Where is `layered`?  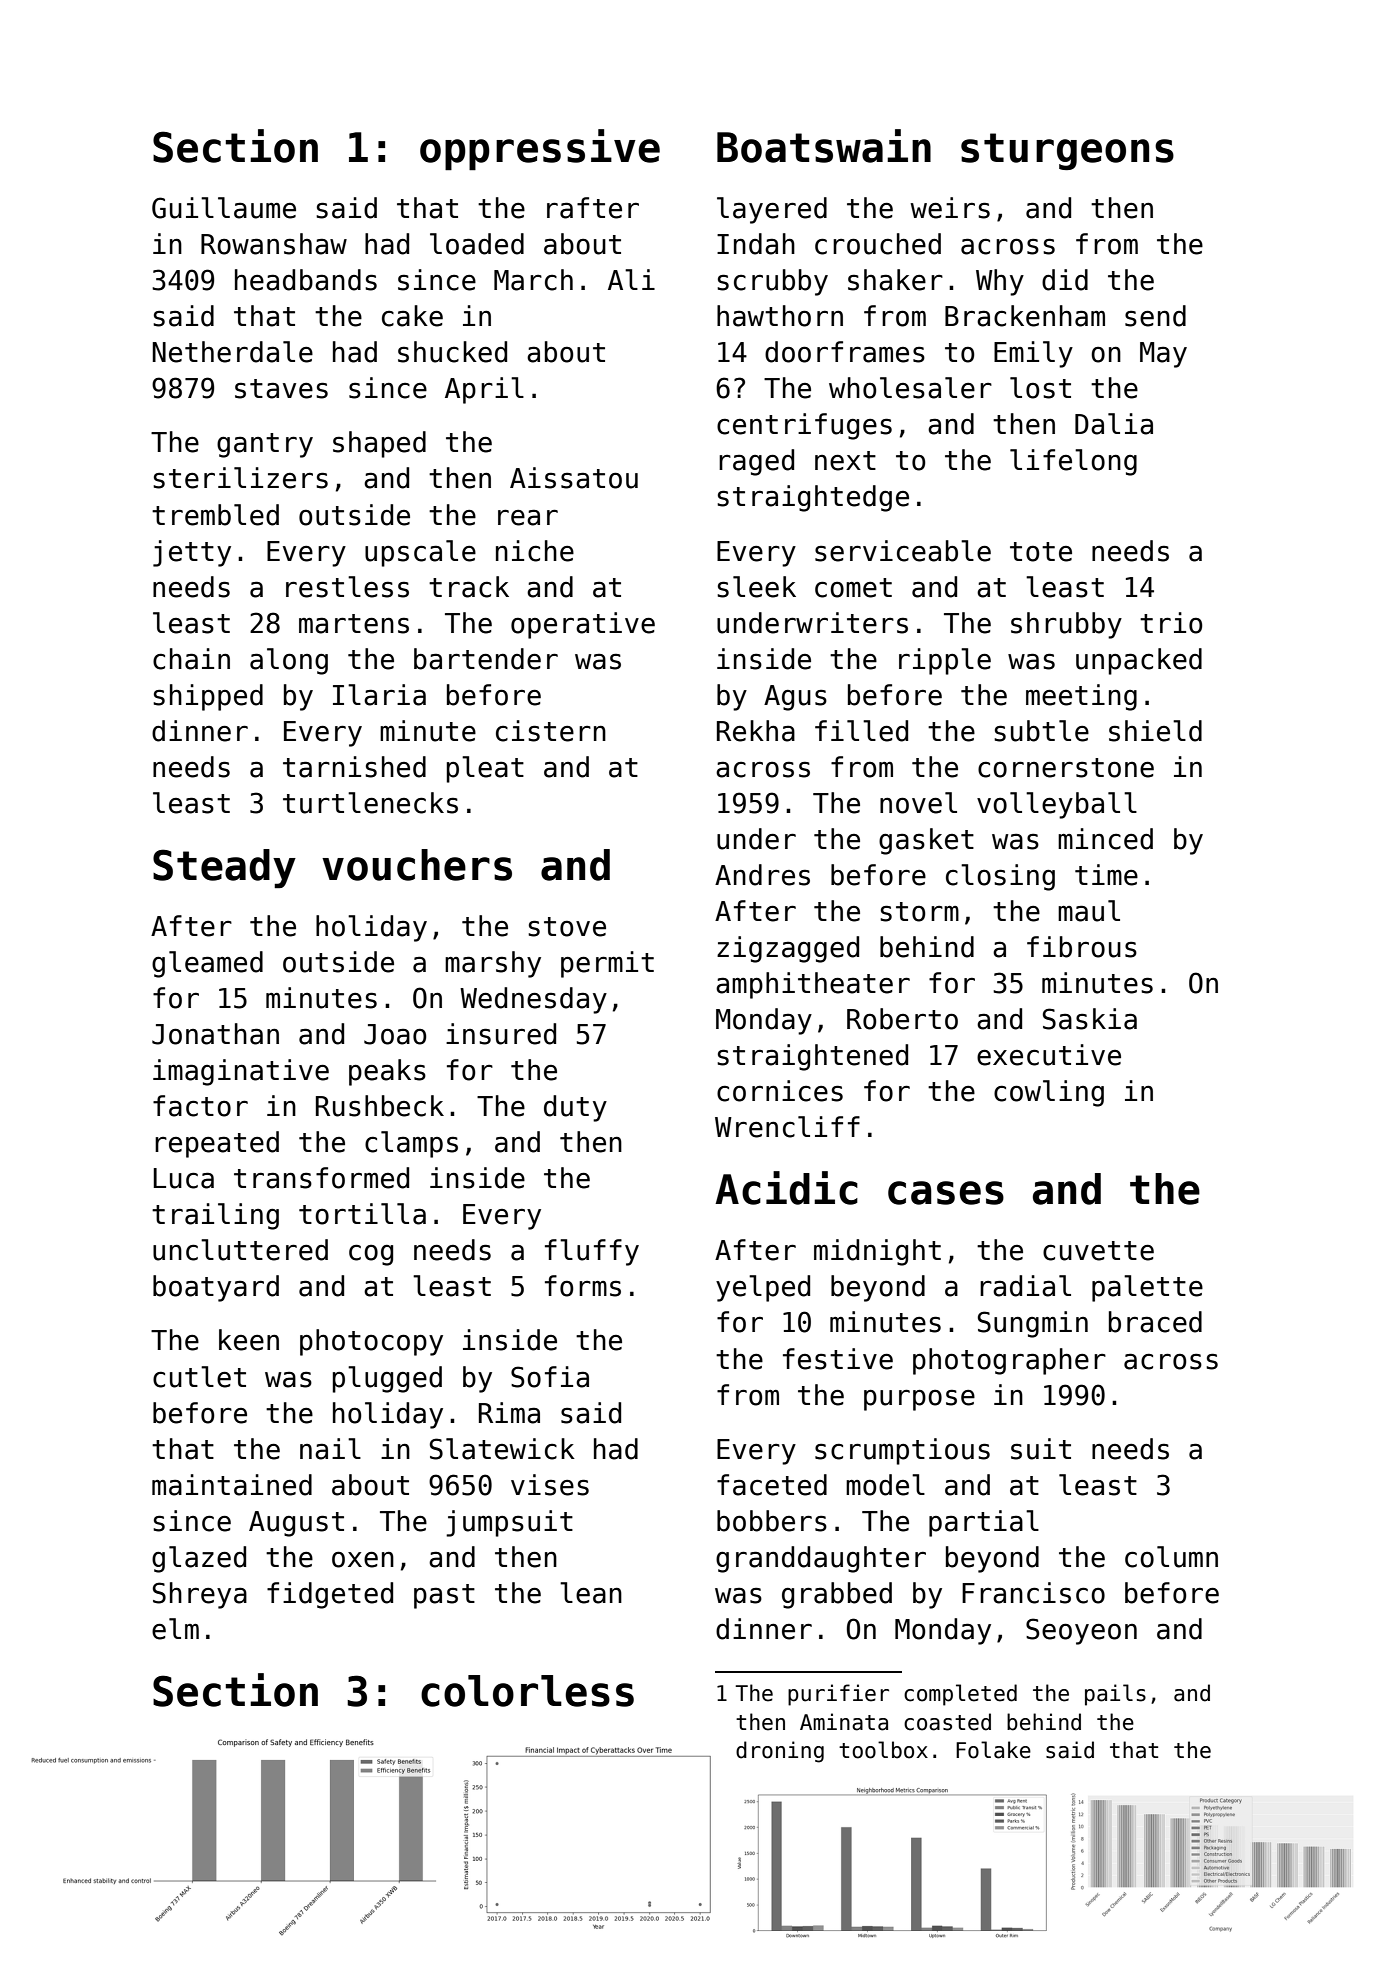 layered is located at coordinates (772, 210).
